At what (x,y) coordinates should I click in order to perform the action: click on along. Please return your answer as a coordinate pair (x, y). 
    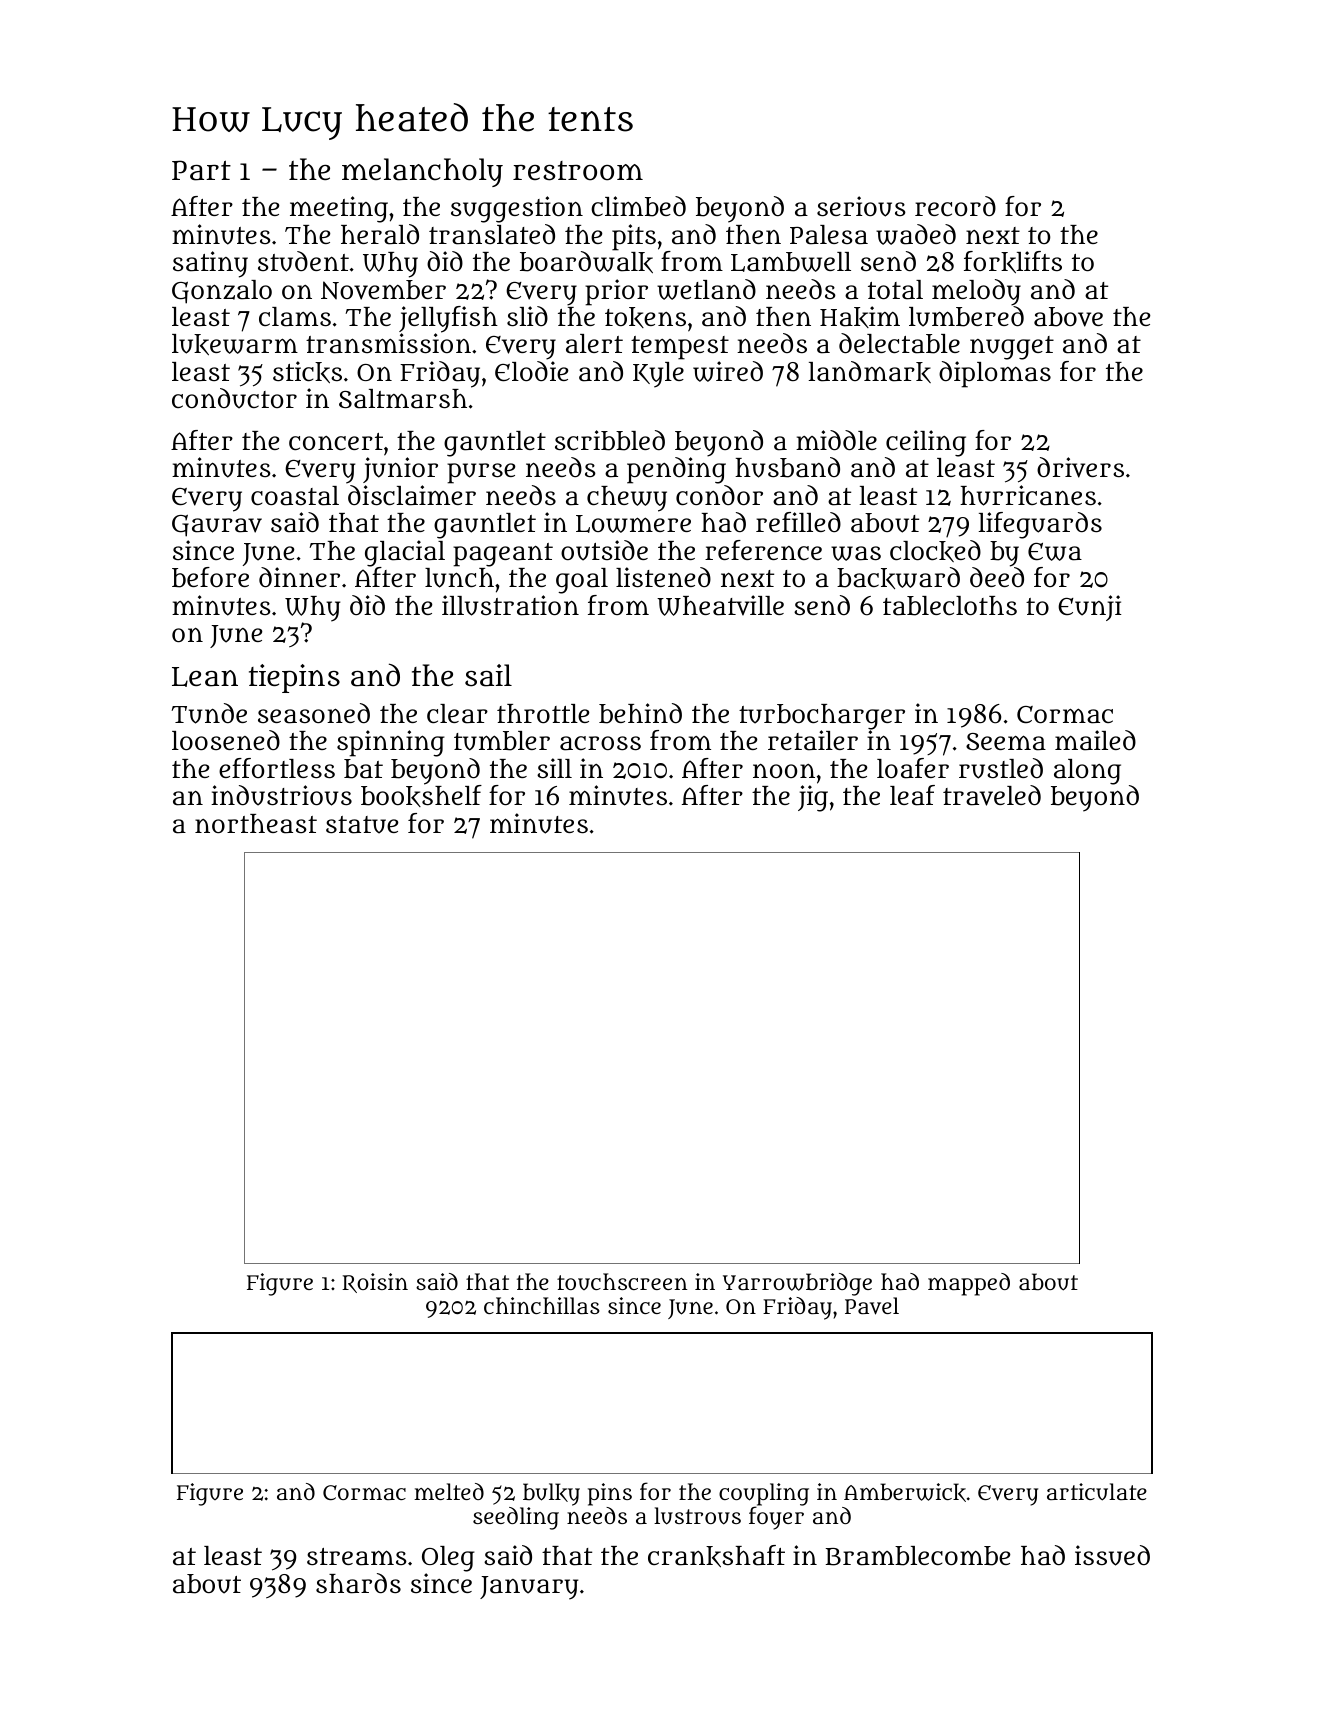
    Looking at the image, I should click on (1087, 772).
